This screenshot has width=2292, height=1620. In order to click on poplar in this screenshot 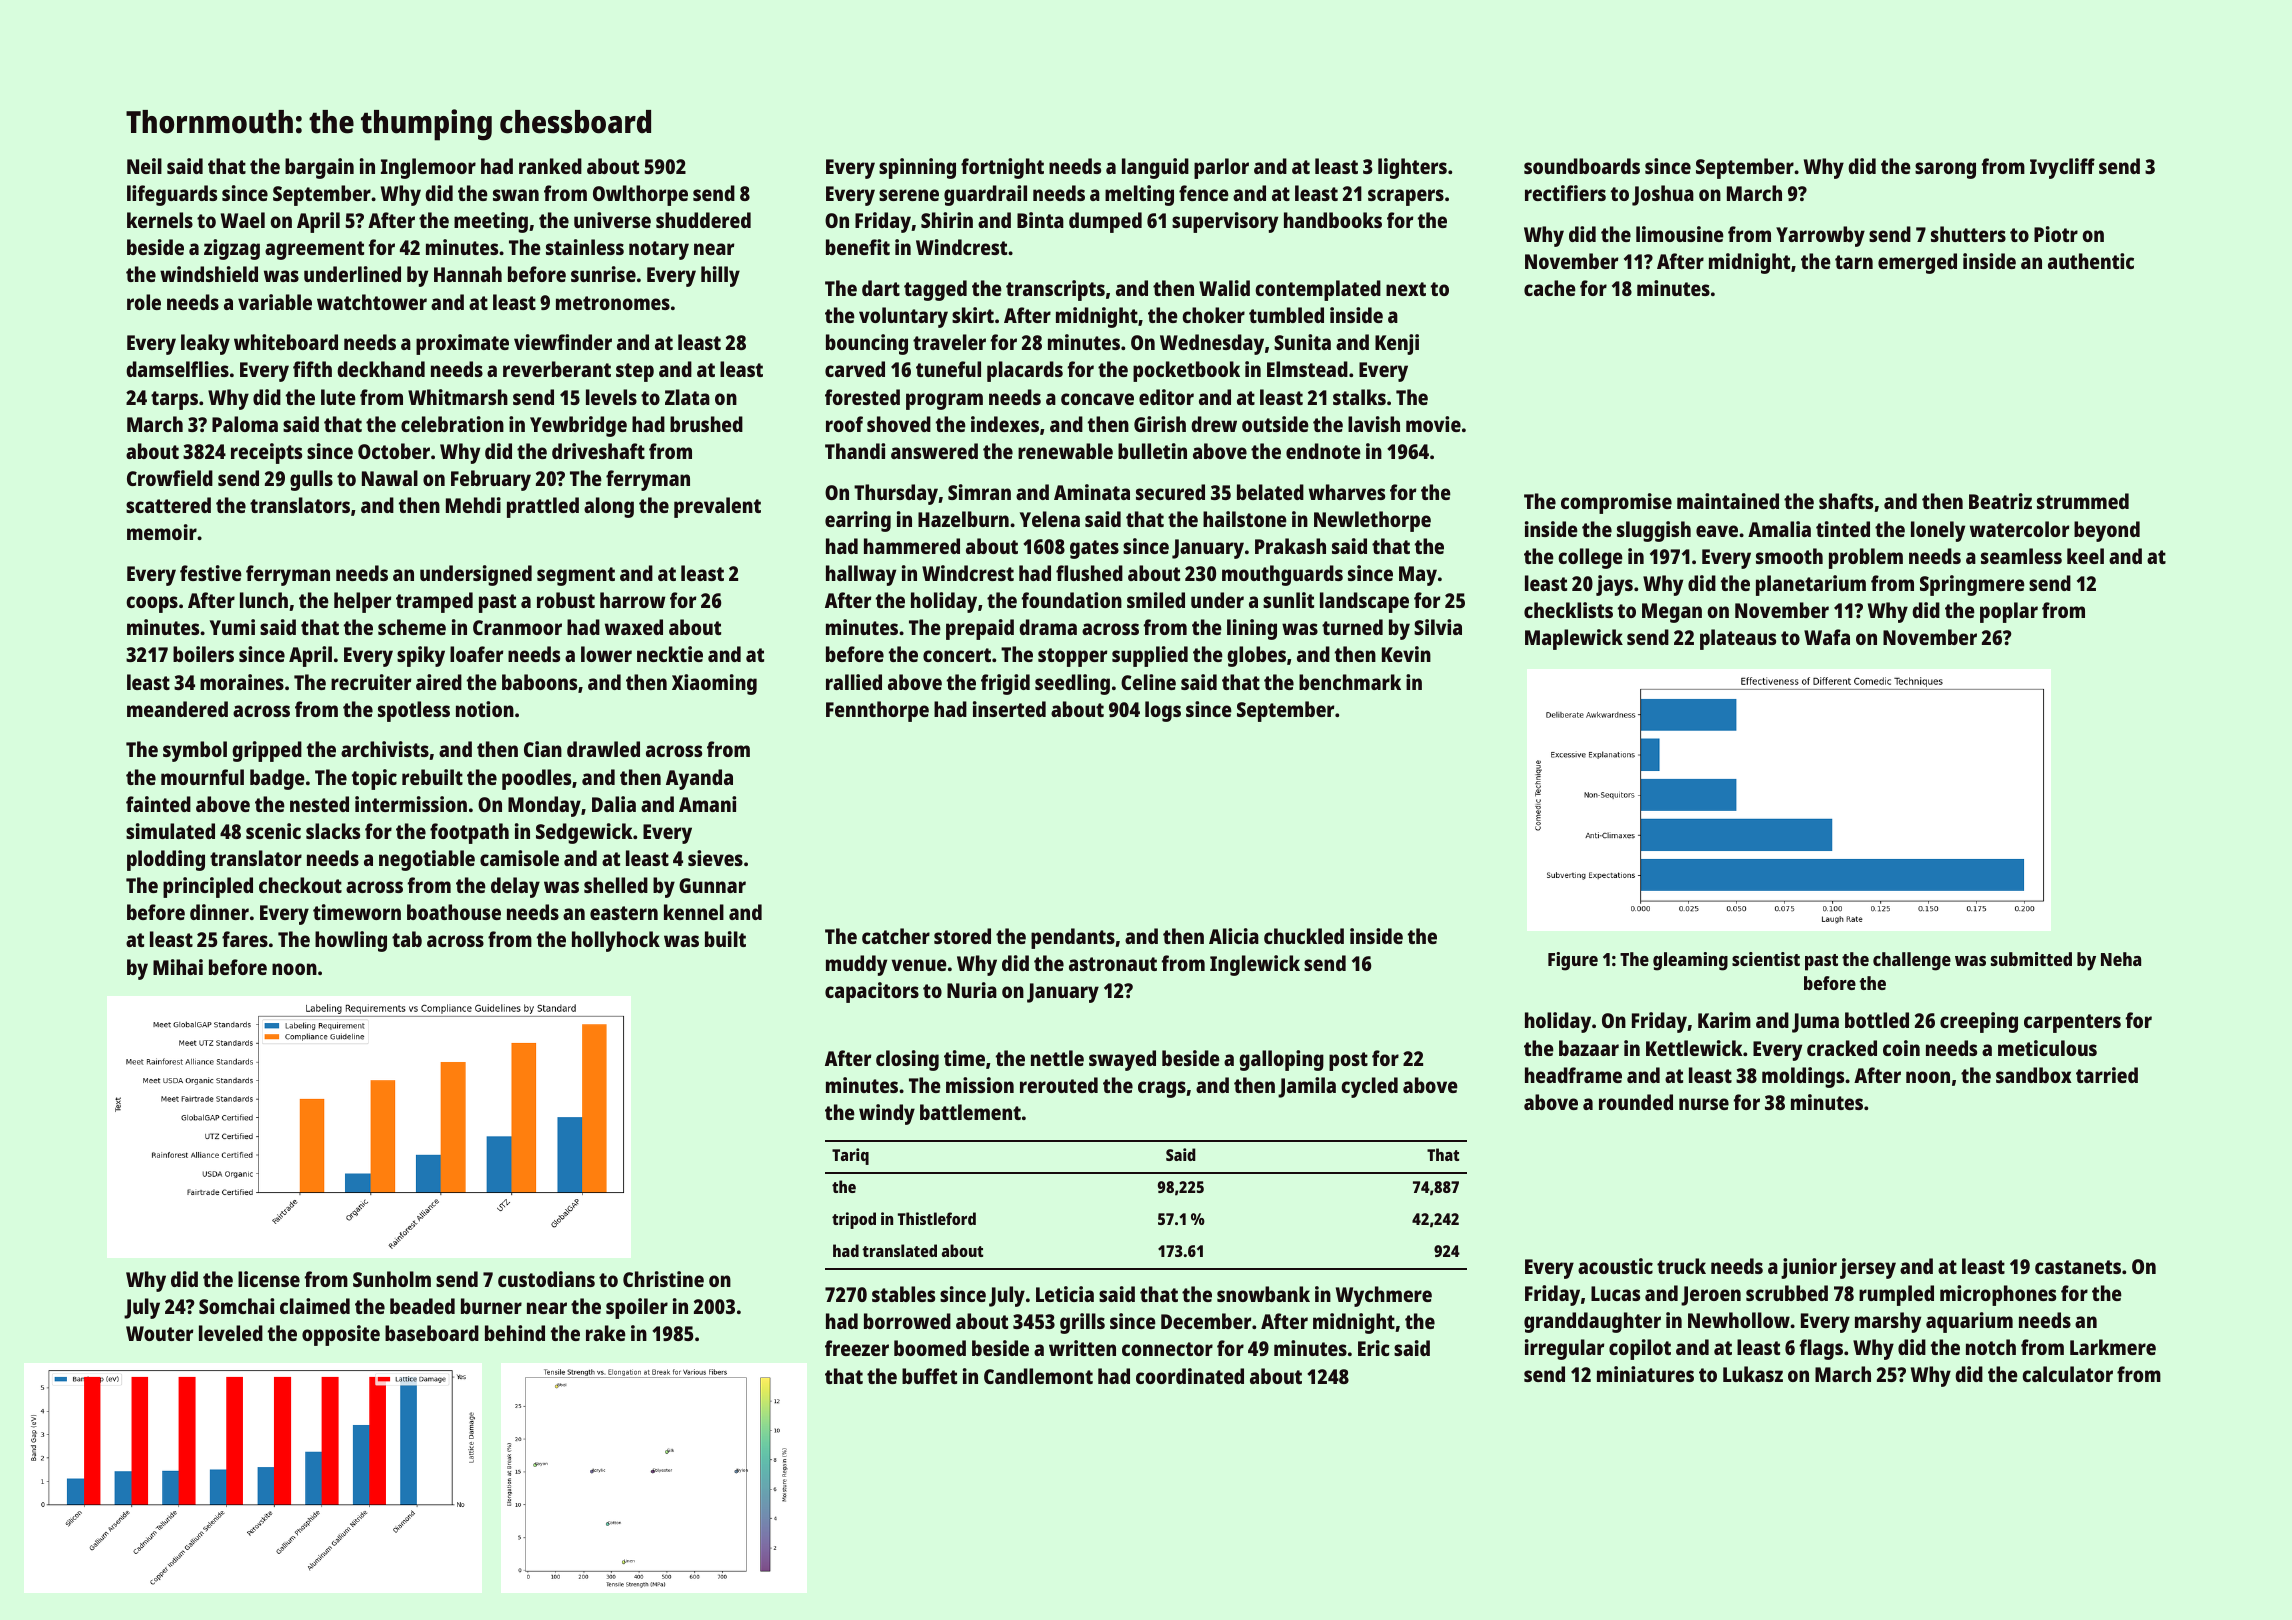, I will do `click(2009, 612)`.
